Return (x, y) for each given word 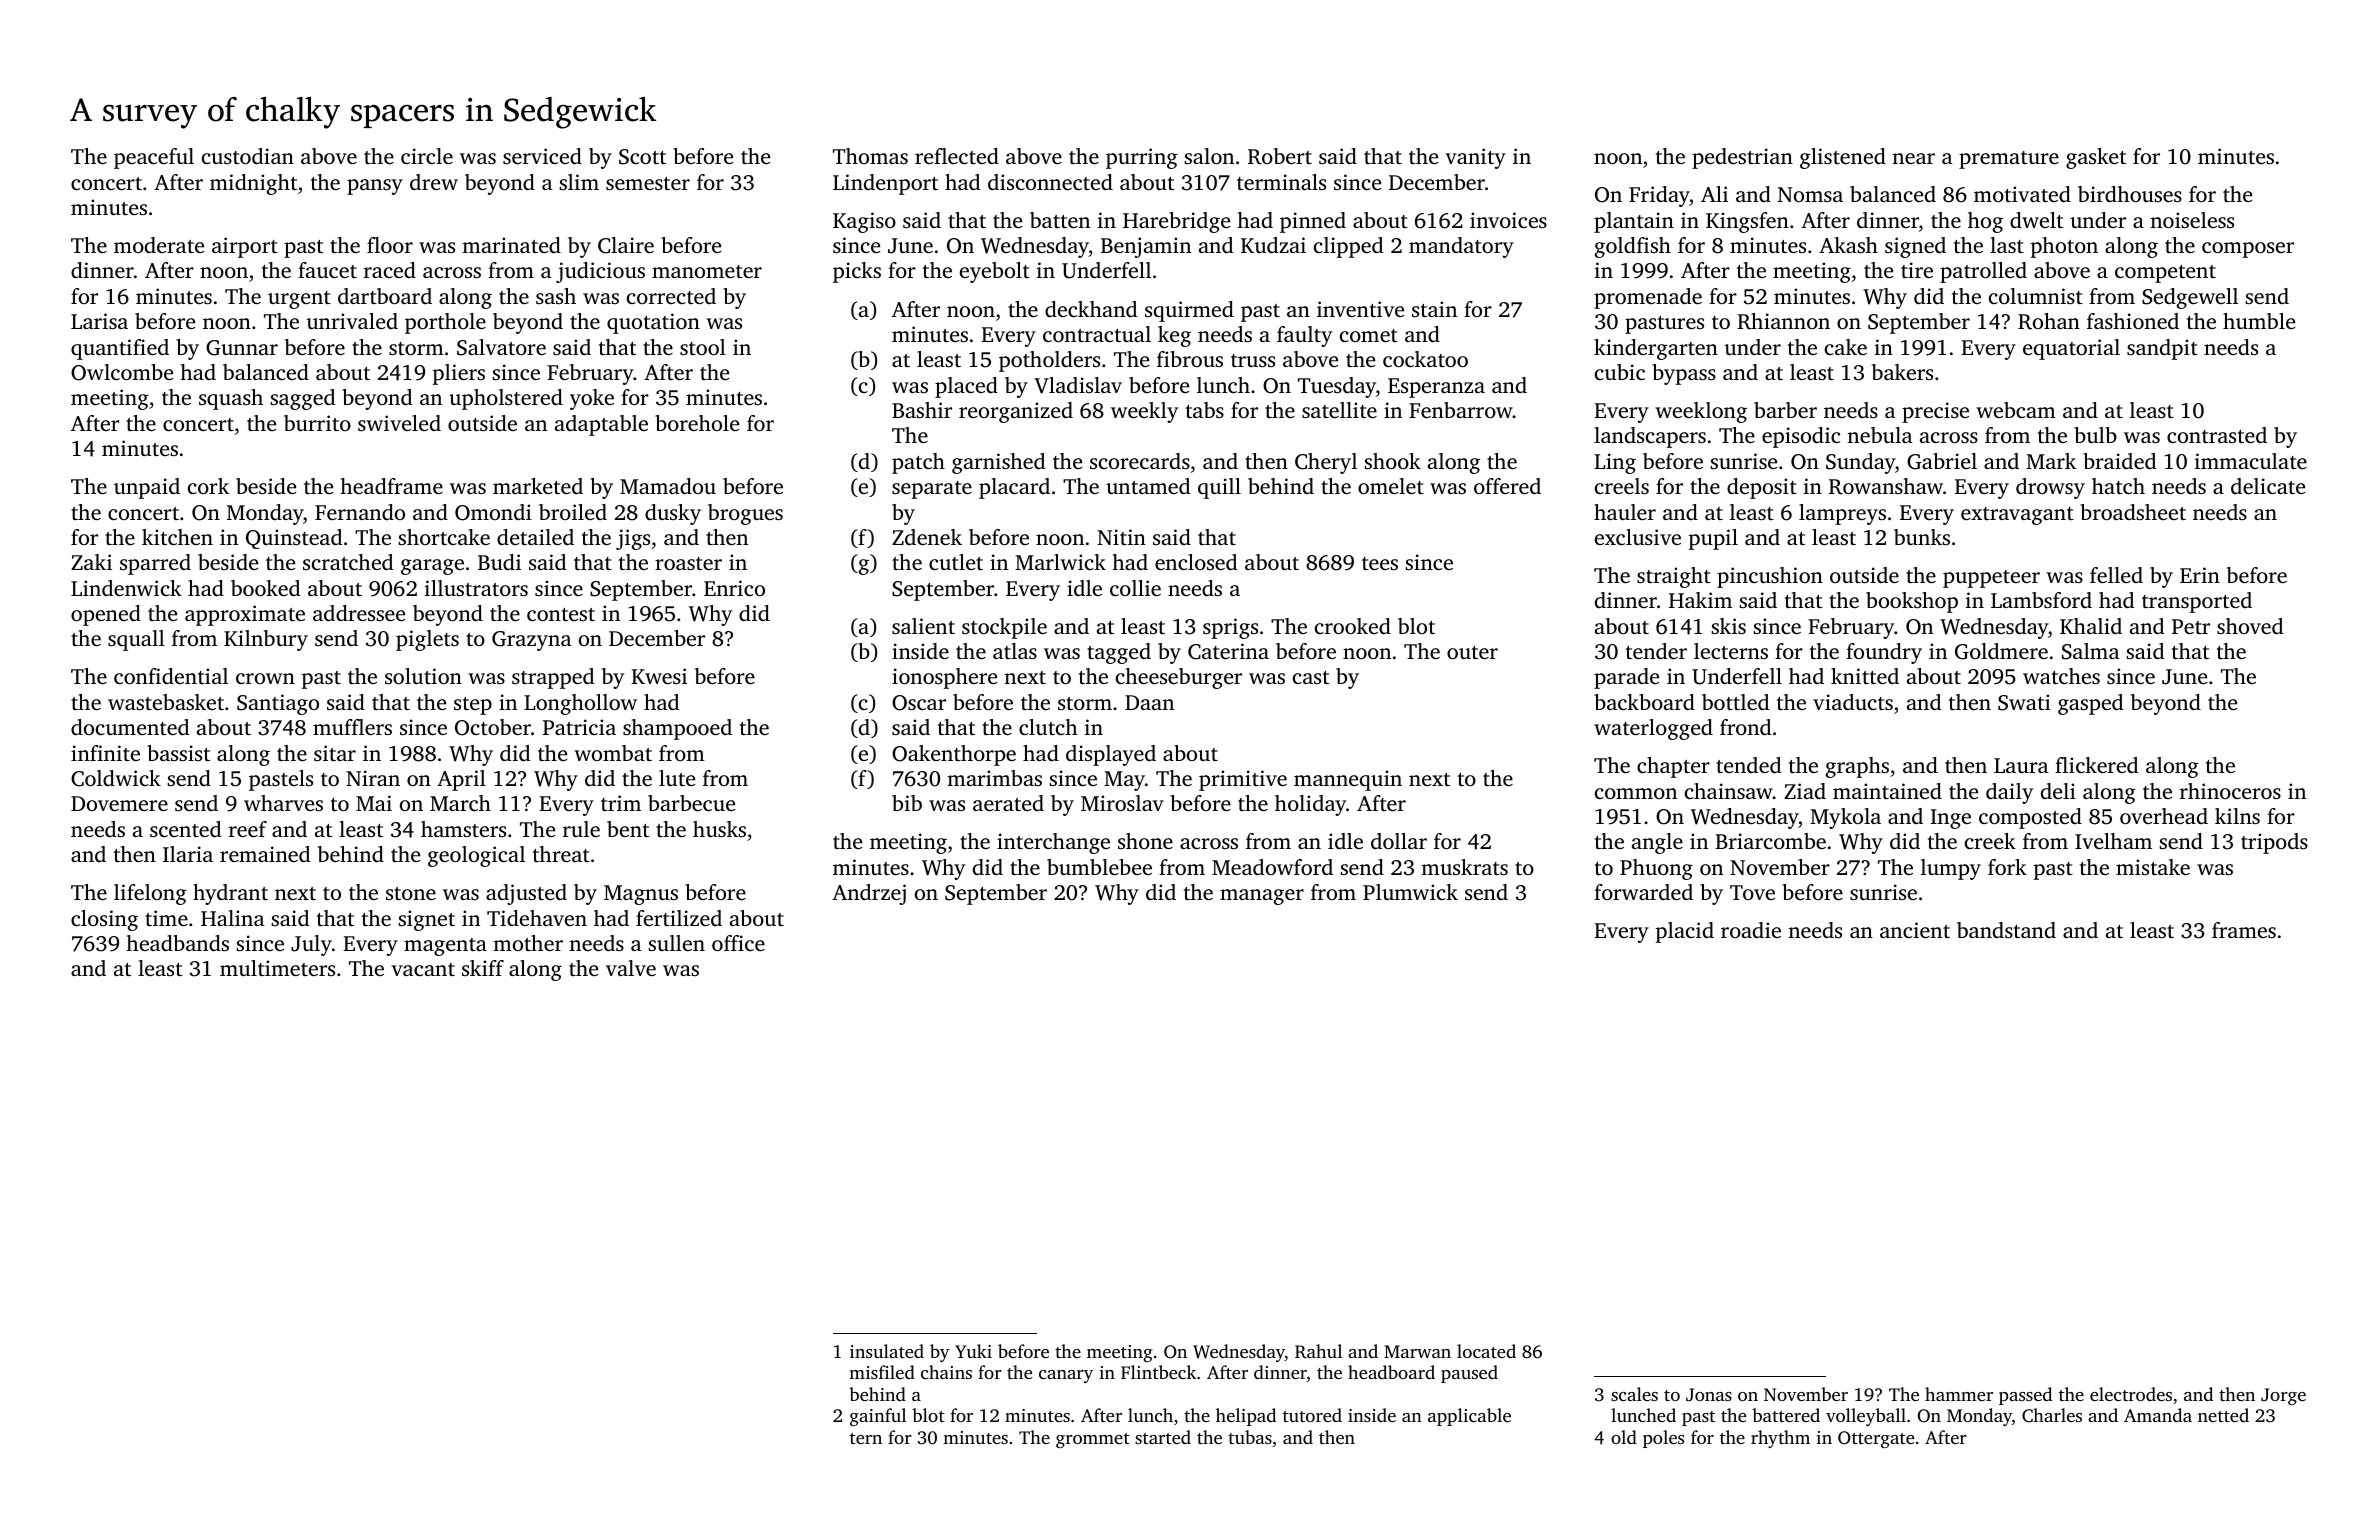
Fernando (360, 512)
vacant (423, 969)
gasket (2096, 158)
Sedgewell (2190, 298)
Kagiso (864, 222)
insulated (887, 1351)
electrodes (2131, 1394)
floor (390, 245)
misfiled (882, 1372)
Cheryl (1326, 463)
